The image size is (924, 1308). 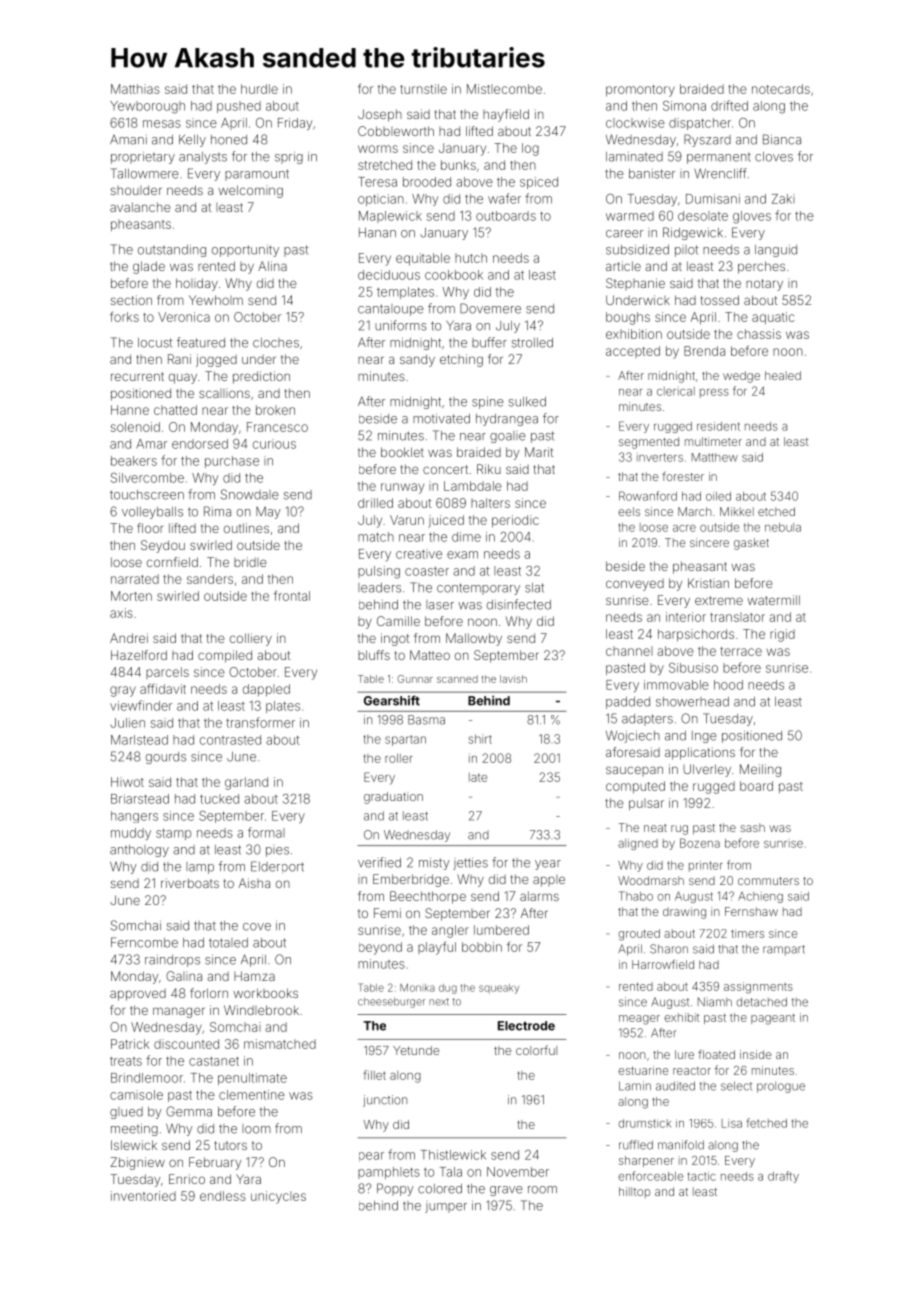 What do you see at coordinates (781, 89) in the image?
I see `notecards` at bounding box center [781, 89].
